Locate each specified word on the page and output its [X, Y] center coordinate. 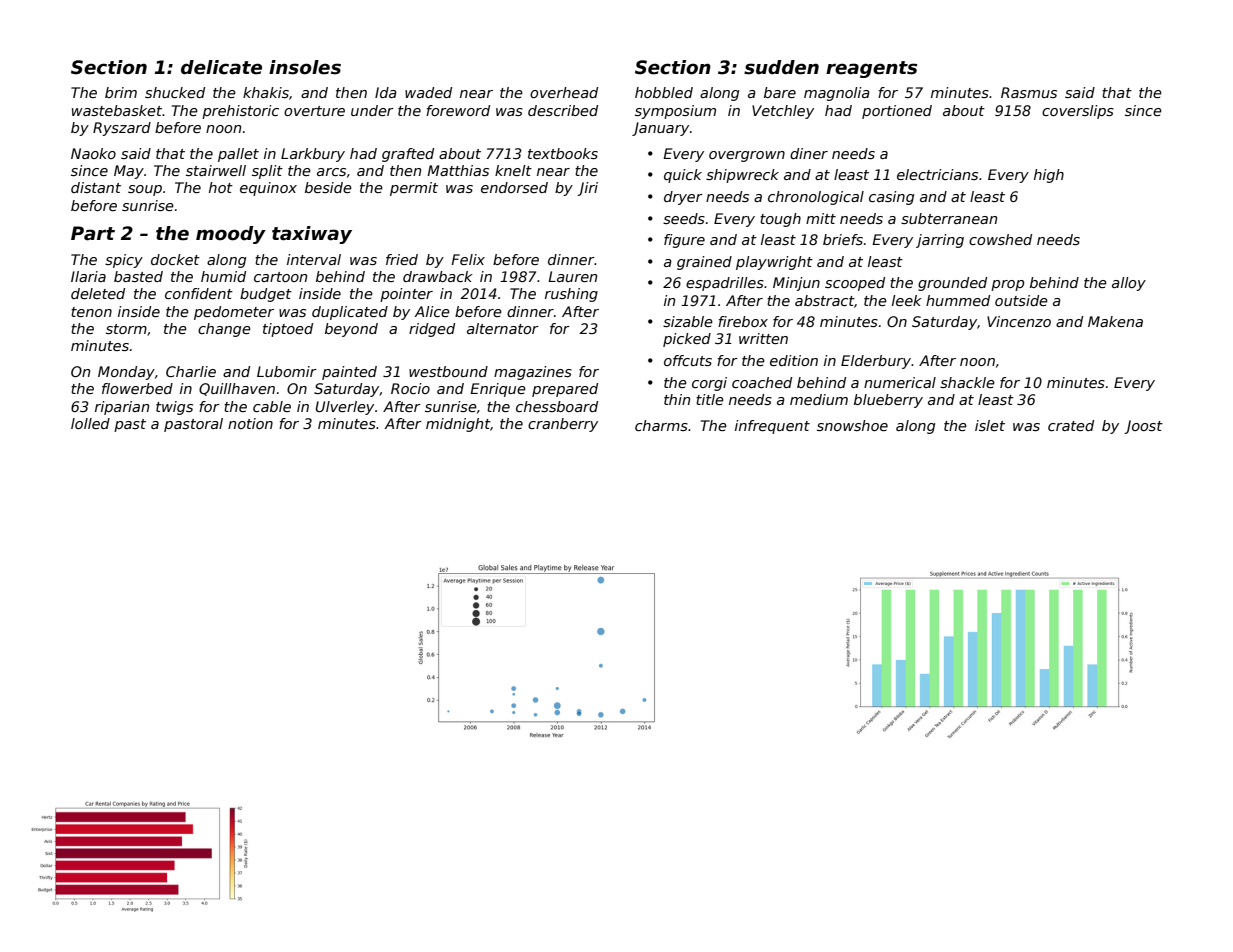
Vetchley [783, 112]
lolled [90, 423]
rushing [571, 295]
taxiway [312, 235]
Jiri [587, 189]
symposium [675, 112]
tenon [91, 312]
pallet [238, 155]
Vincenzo [1019, 321]
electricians [937, 174]
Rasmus [1029, 92]
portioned [897, 112]
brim [121, 92]
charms [661, 425]
